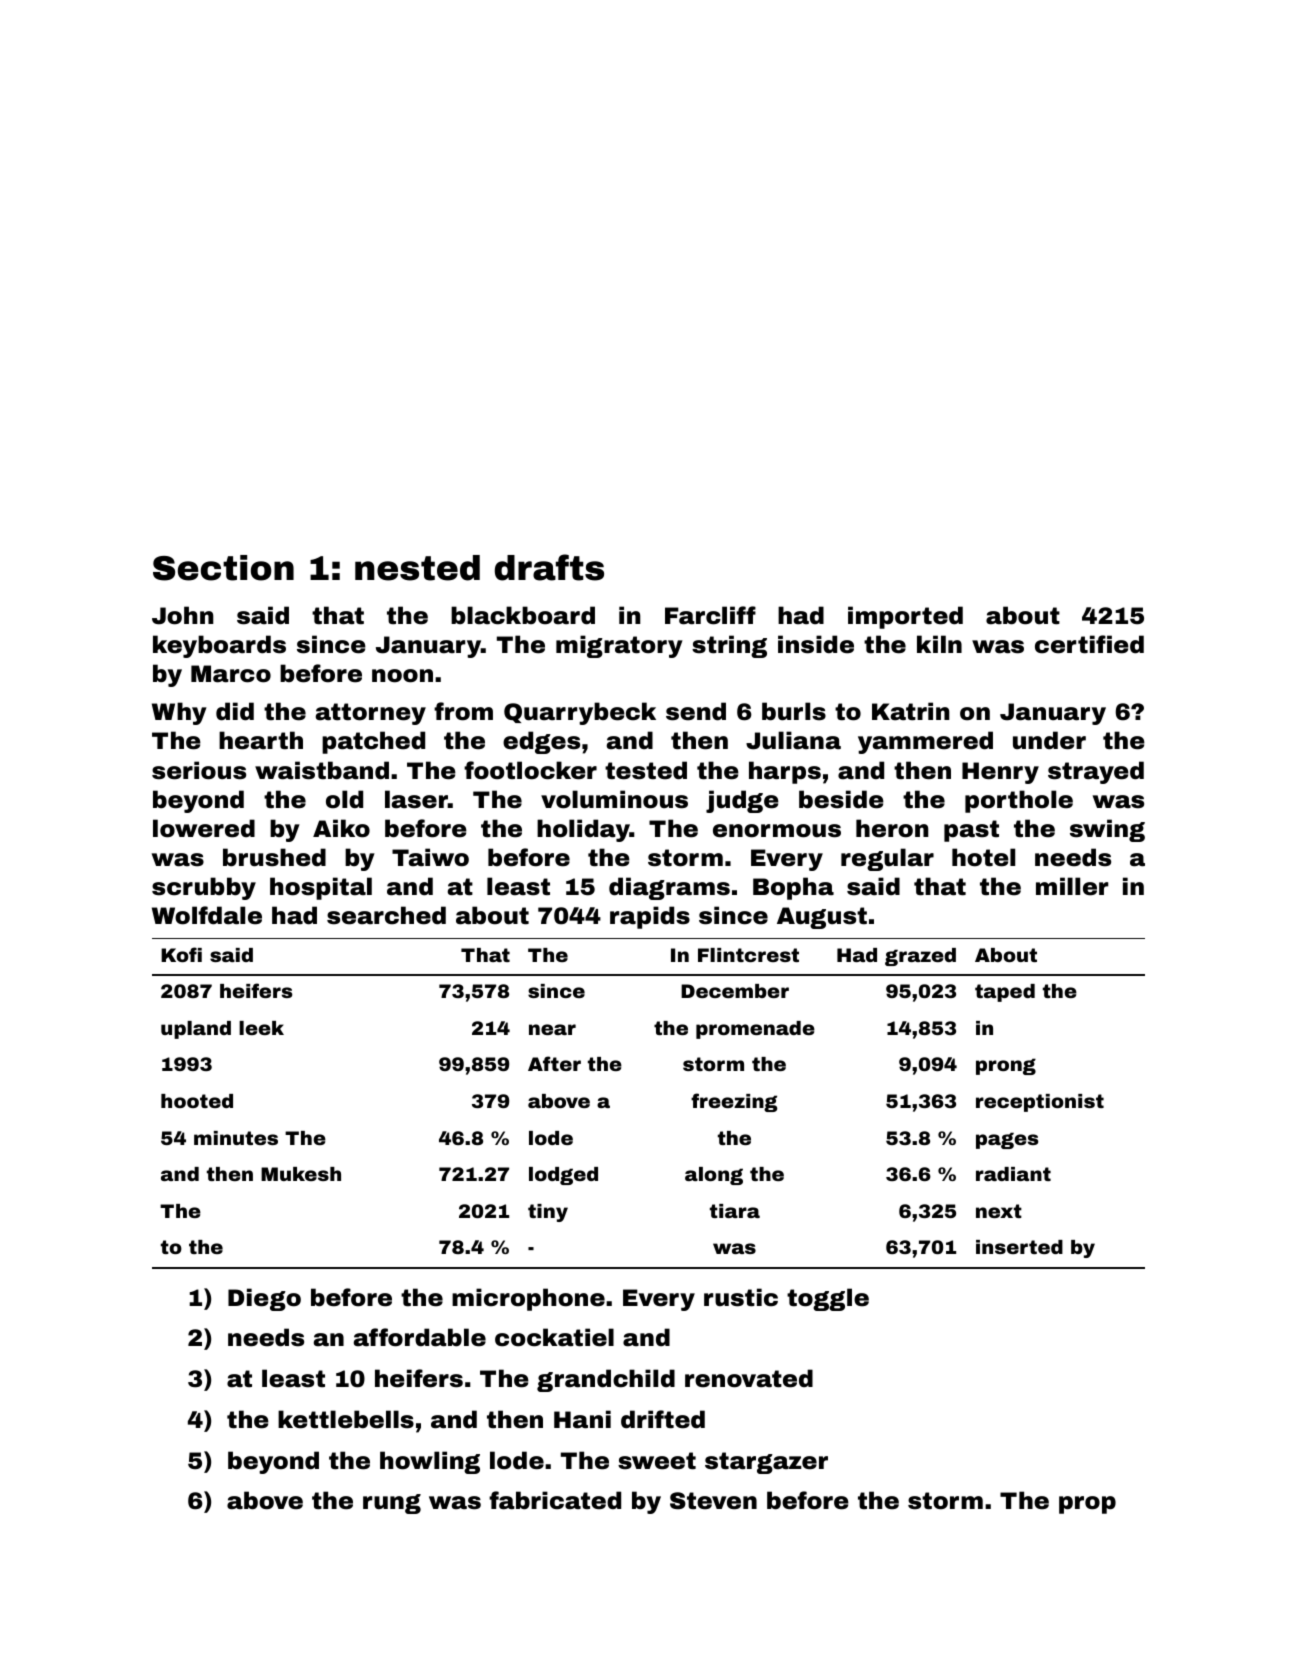 The image size is (1297, 1679). Describe the element at coordinates (392, 1504) in the document. I see `rung` at that location.
